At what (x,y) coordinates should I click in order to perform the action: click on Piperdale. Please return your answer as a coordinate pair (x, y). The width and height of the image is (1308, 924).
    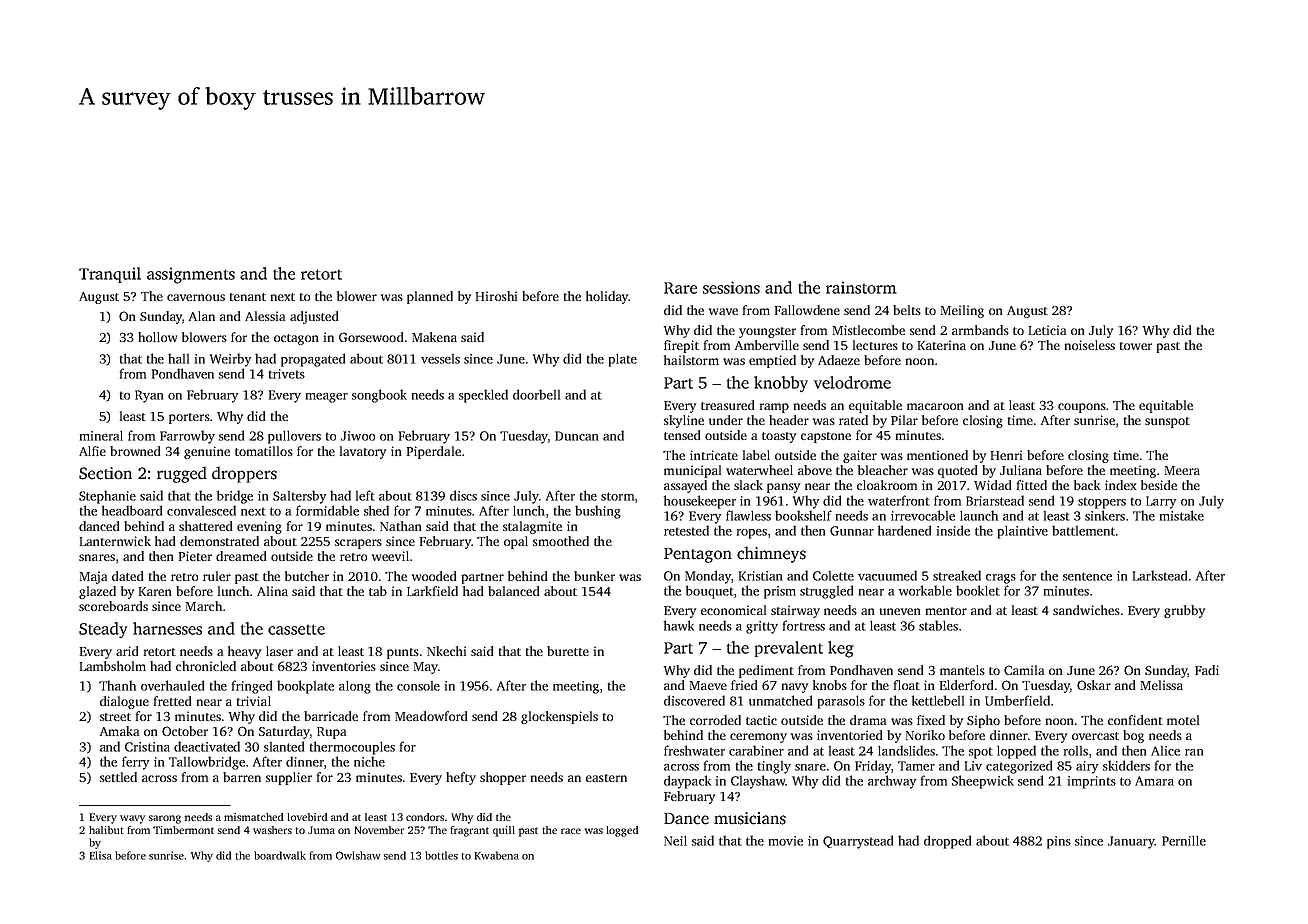
    Looking at the image, I should click on (434, 452).
